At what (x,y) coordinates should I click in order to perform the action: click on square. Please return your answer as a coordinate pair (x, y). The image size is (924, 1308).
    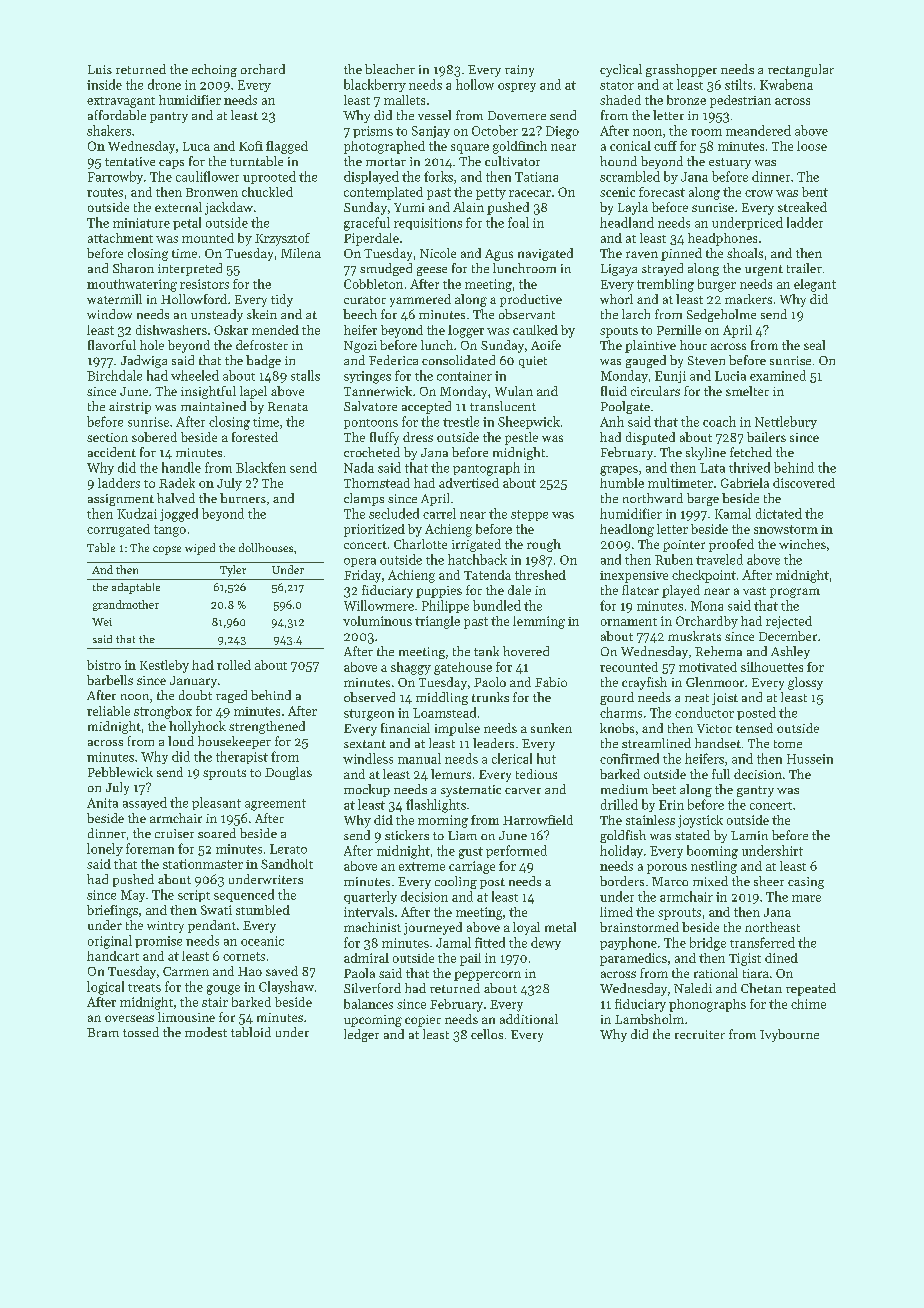
    Looking at the image, I should click on (470, 149).
